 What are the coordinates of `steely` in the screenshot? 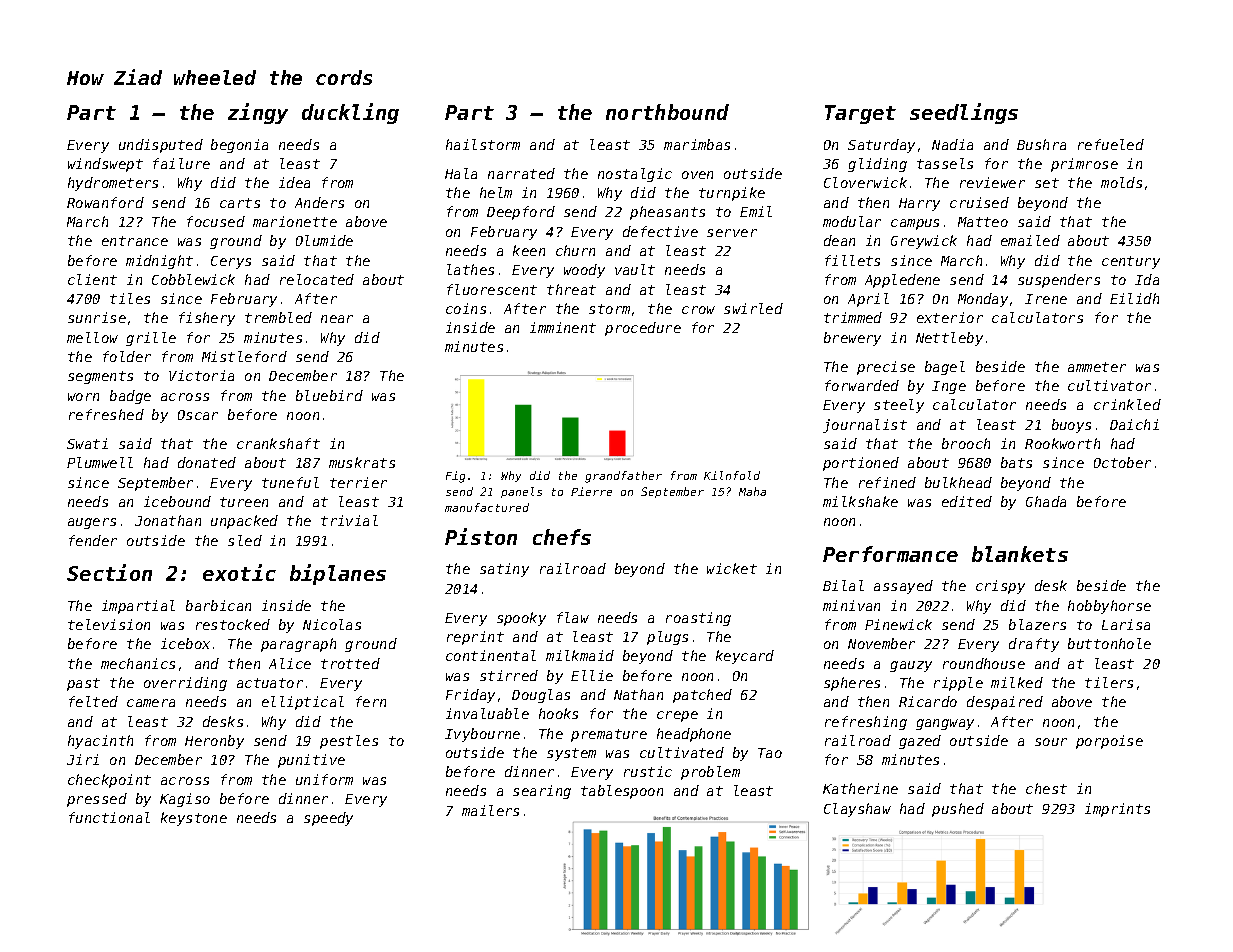 It's located at (899, 406).
